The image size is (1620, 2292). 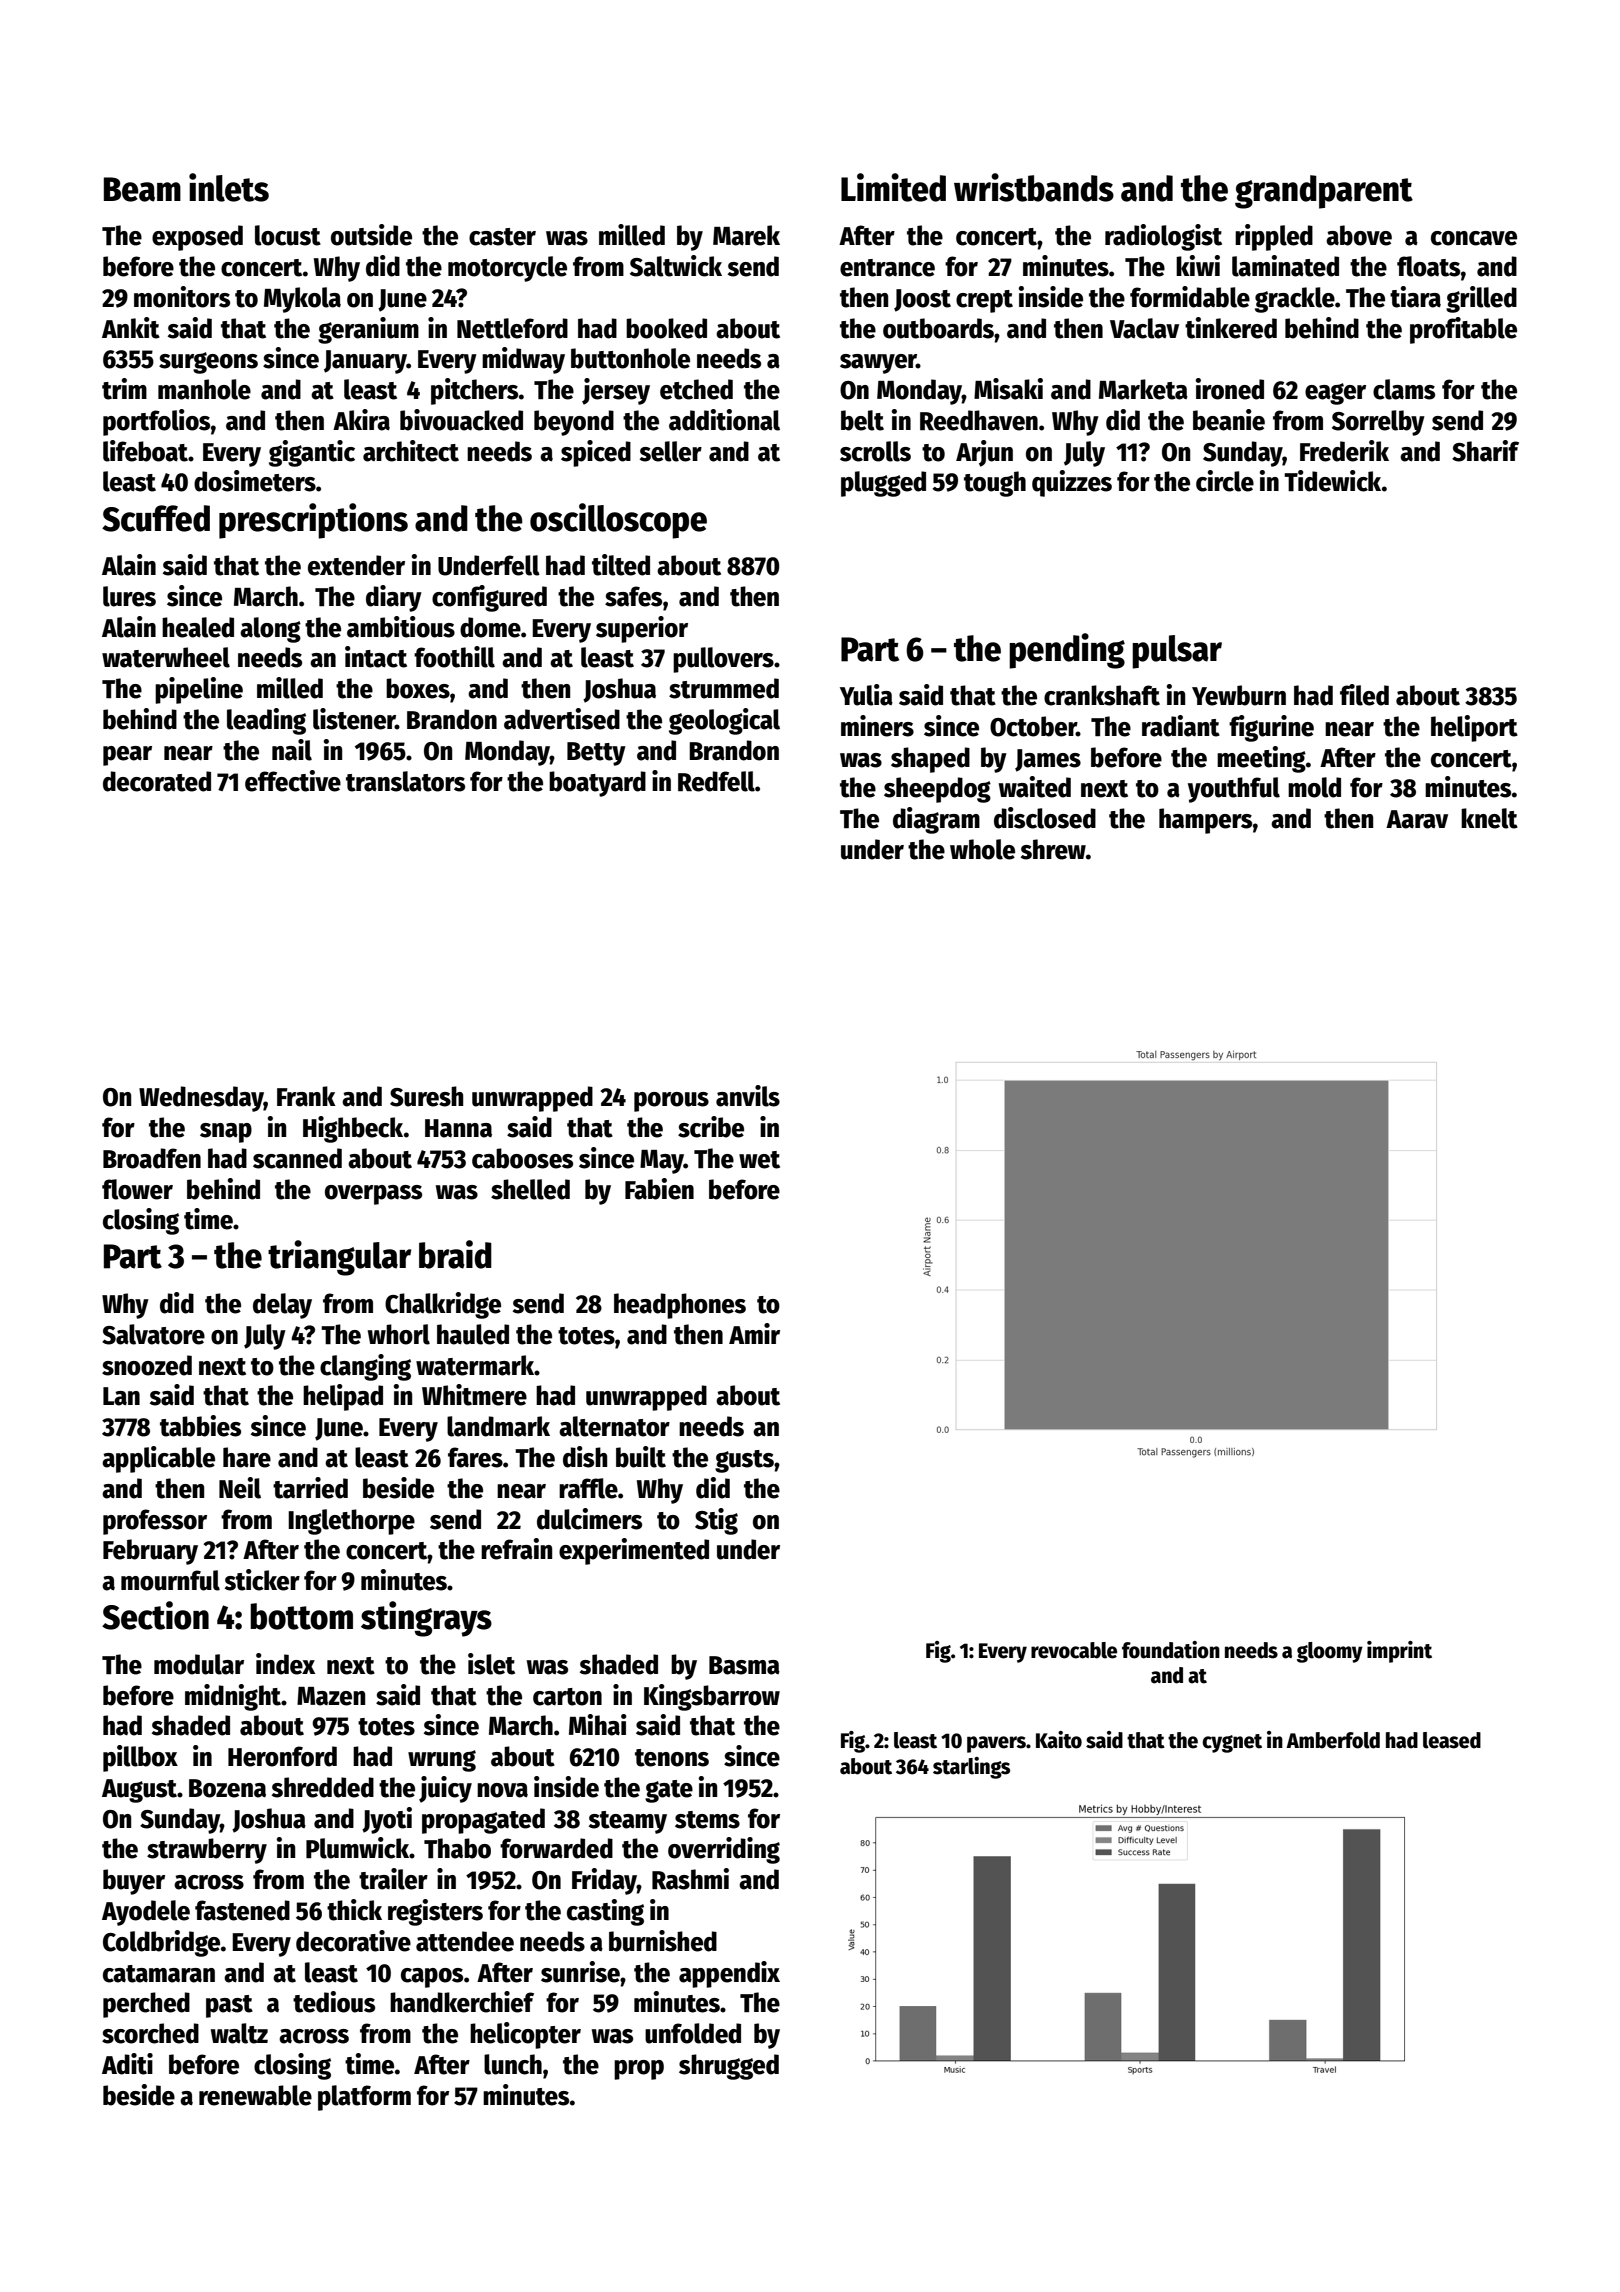 I want to click on knelt, so click(x=1489, y=818).
